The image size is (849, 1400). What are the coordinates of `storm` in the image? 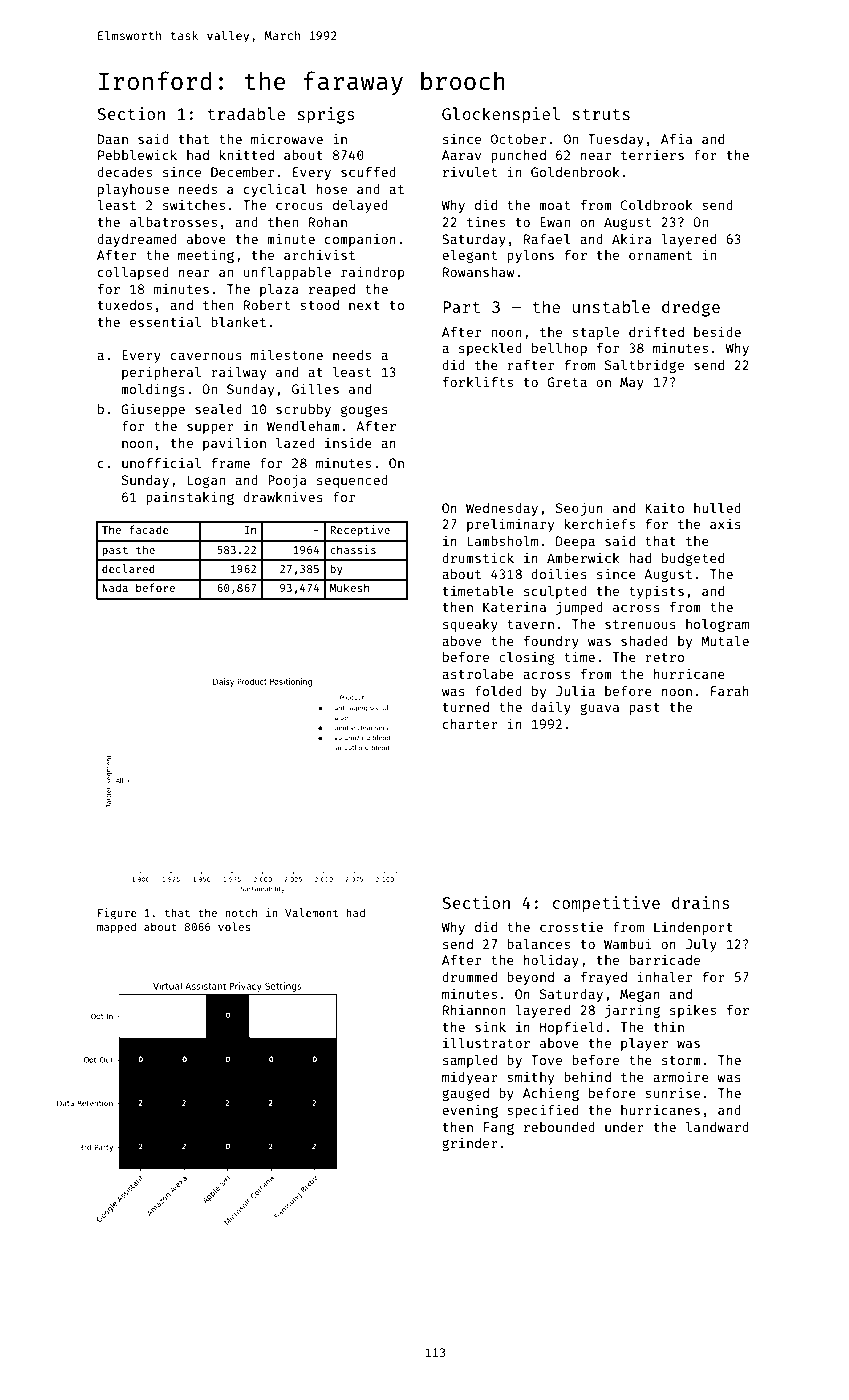 It's located at (681, 1060).
